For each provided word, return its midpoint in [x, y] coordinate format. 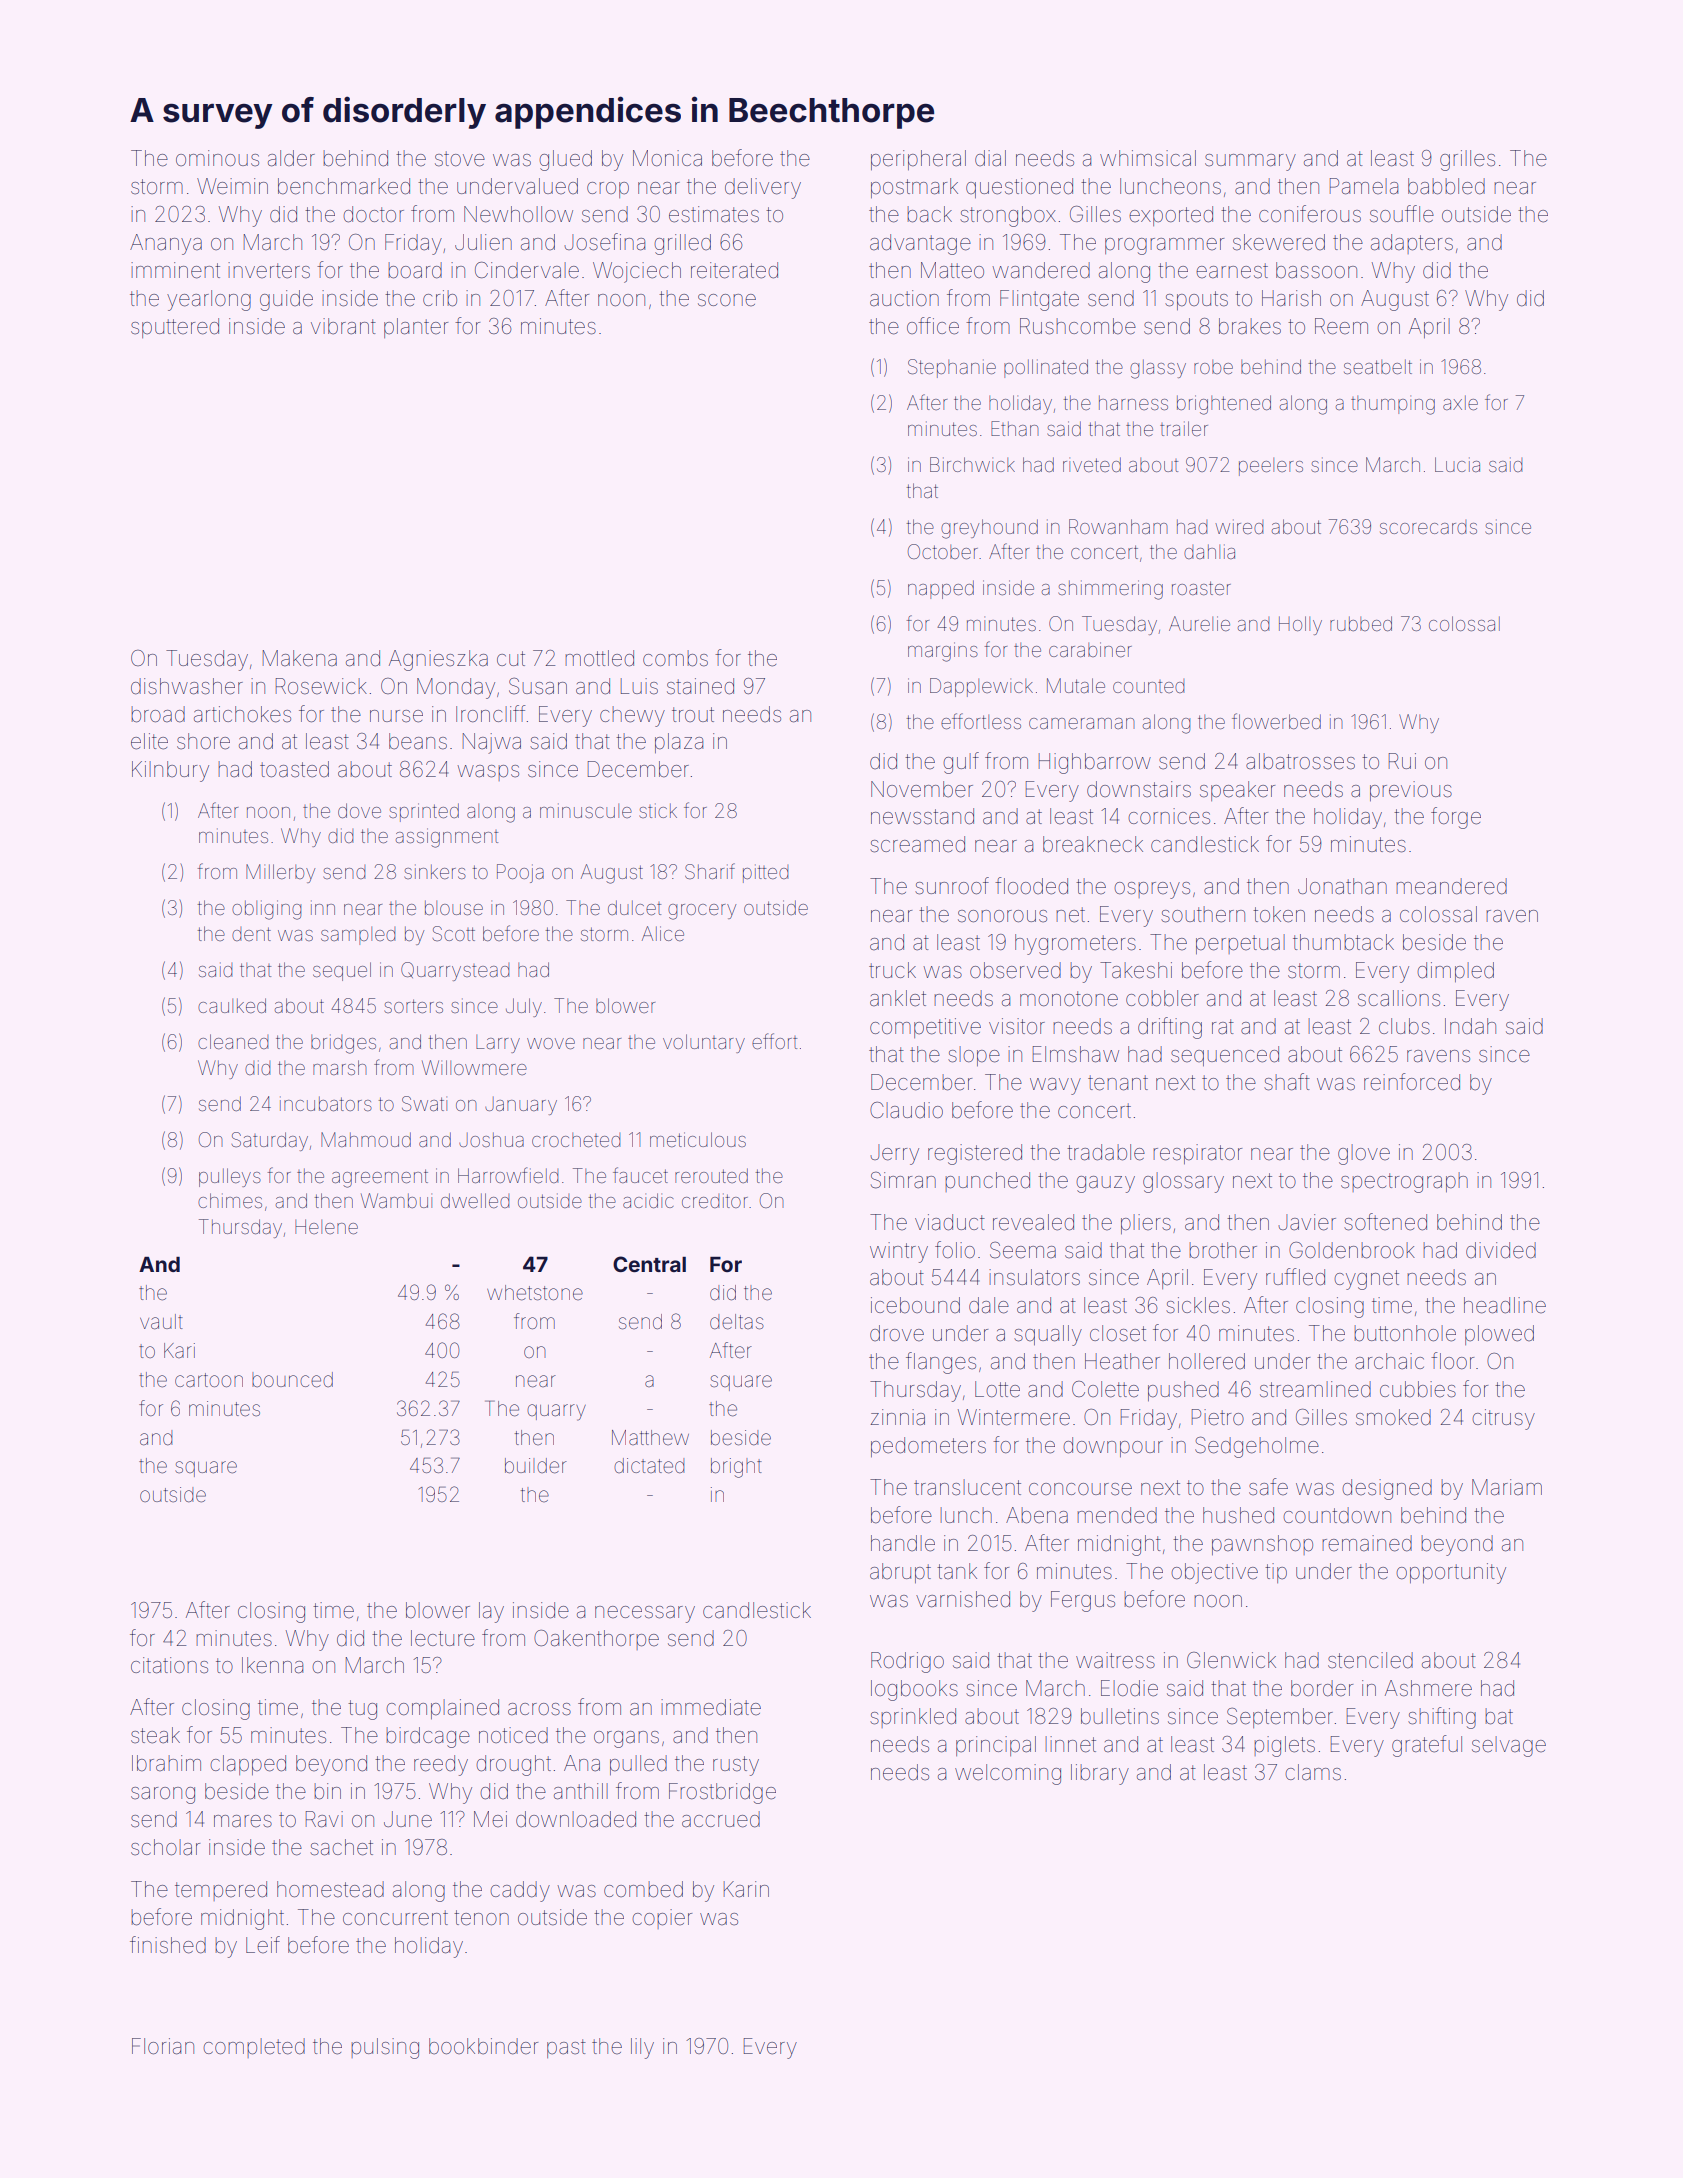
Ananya [166, 244]
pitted [766, 873]
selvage [1509, 1746]
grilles [1467, 160]
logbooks [914, 1690]
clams [1313, 1772]
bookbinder [483, 2046]
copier [662, 1919]
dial [990, 158]
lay [491, 1612]
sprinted [424, 812]
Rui [1402, 761]
